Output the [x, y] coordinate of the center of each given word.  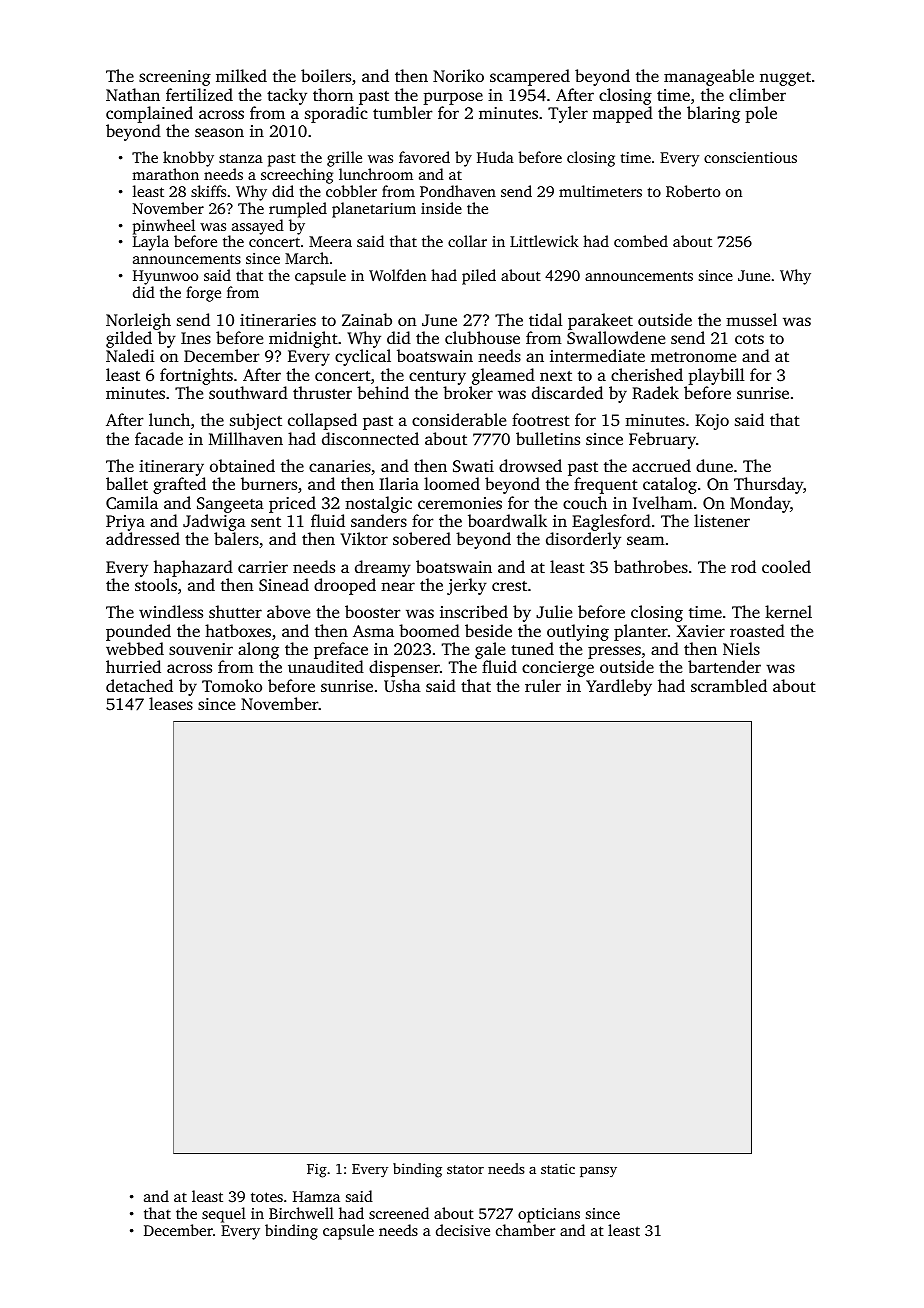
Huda [495, 157]
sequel [224, 1215]
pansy [598, 1172]
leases [171, 703]
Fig [317, 1170]
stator [465, 1169]
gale [490, 650]
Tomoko [232, 685]
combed [641, 241]
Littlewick [544, 241]
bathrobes [651, 566]
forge [203, 294]
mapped [623, 114]
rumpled [298, 210]
